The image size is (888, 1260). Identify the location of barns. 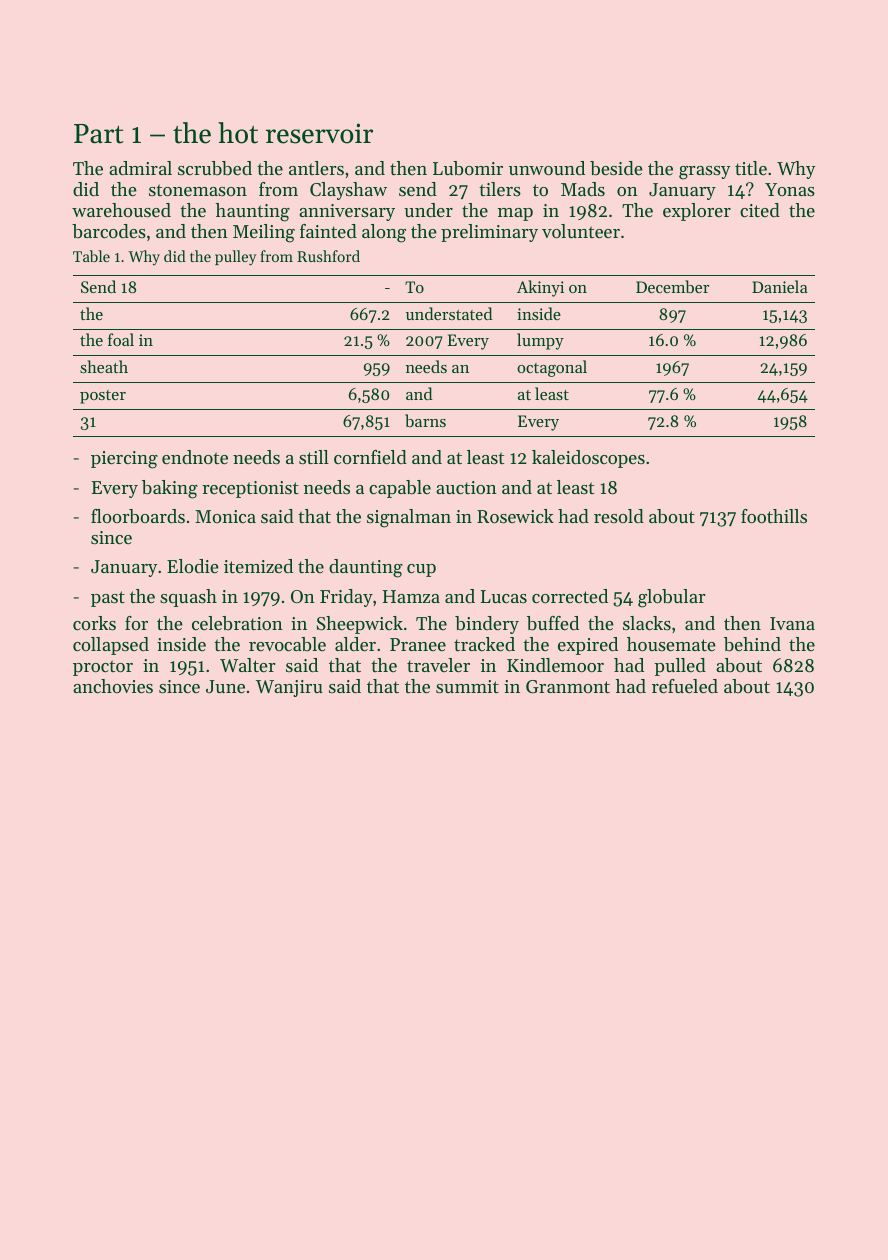
(425, 420).
